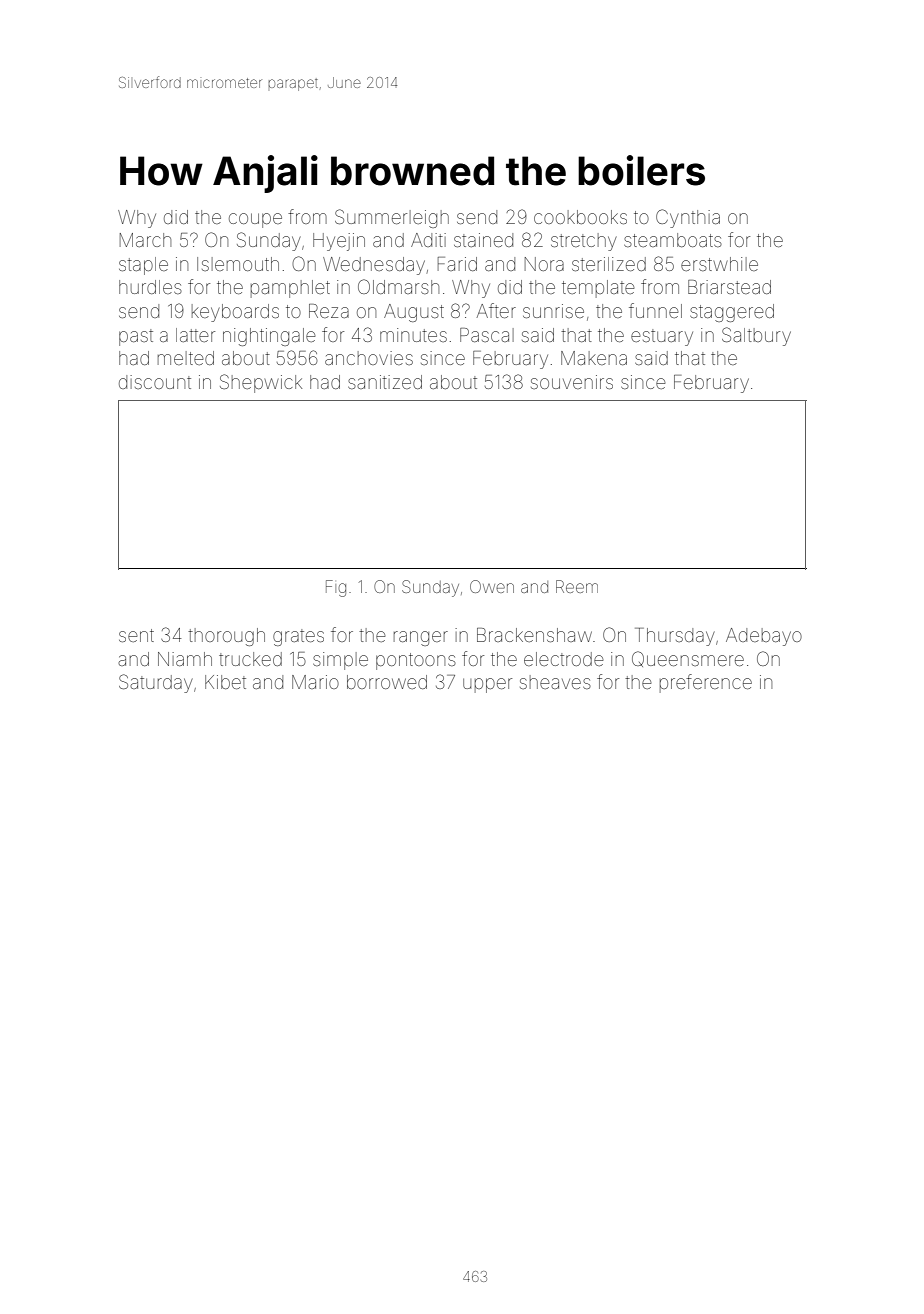 This page has width=924, height=1314. Describe the element at coordinates (609, 264) in the page. I see `sterilized` at that location.
